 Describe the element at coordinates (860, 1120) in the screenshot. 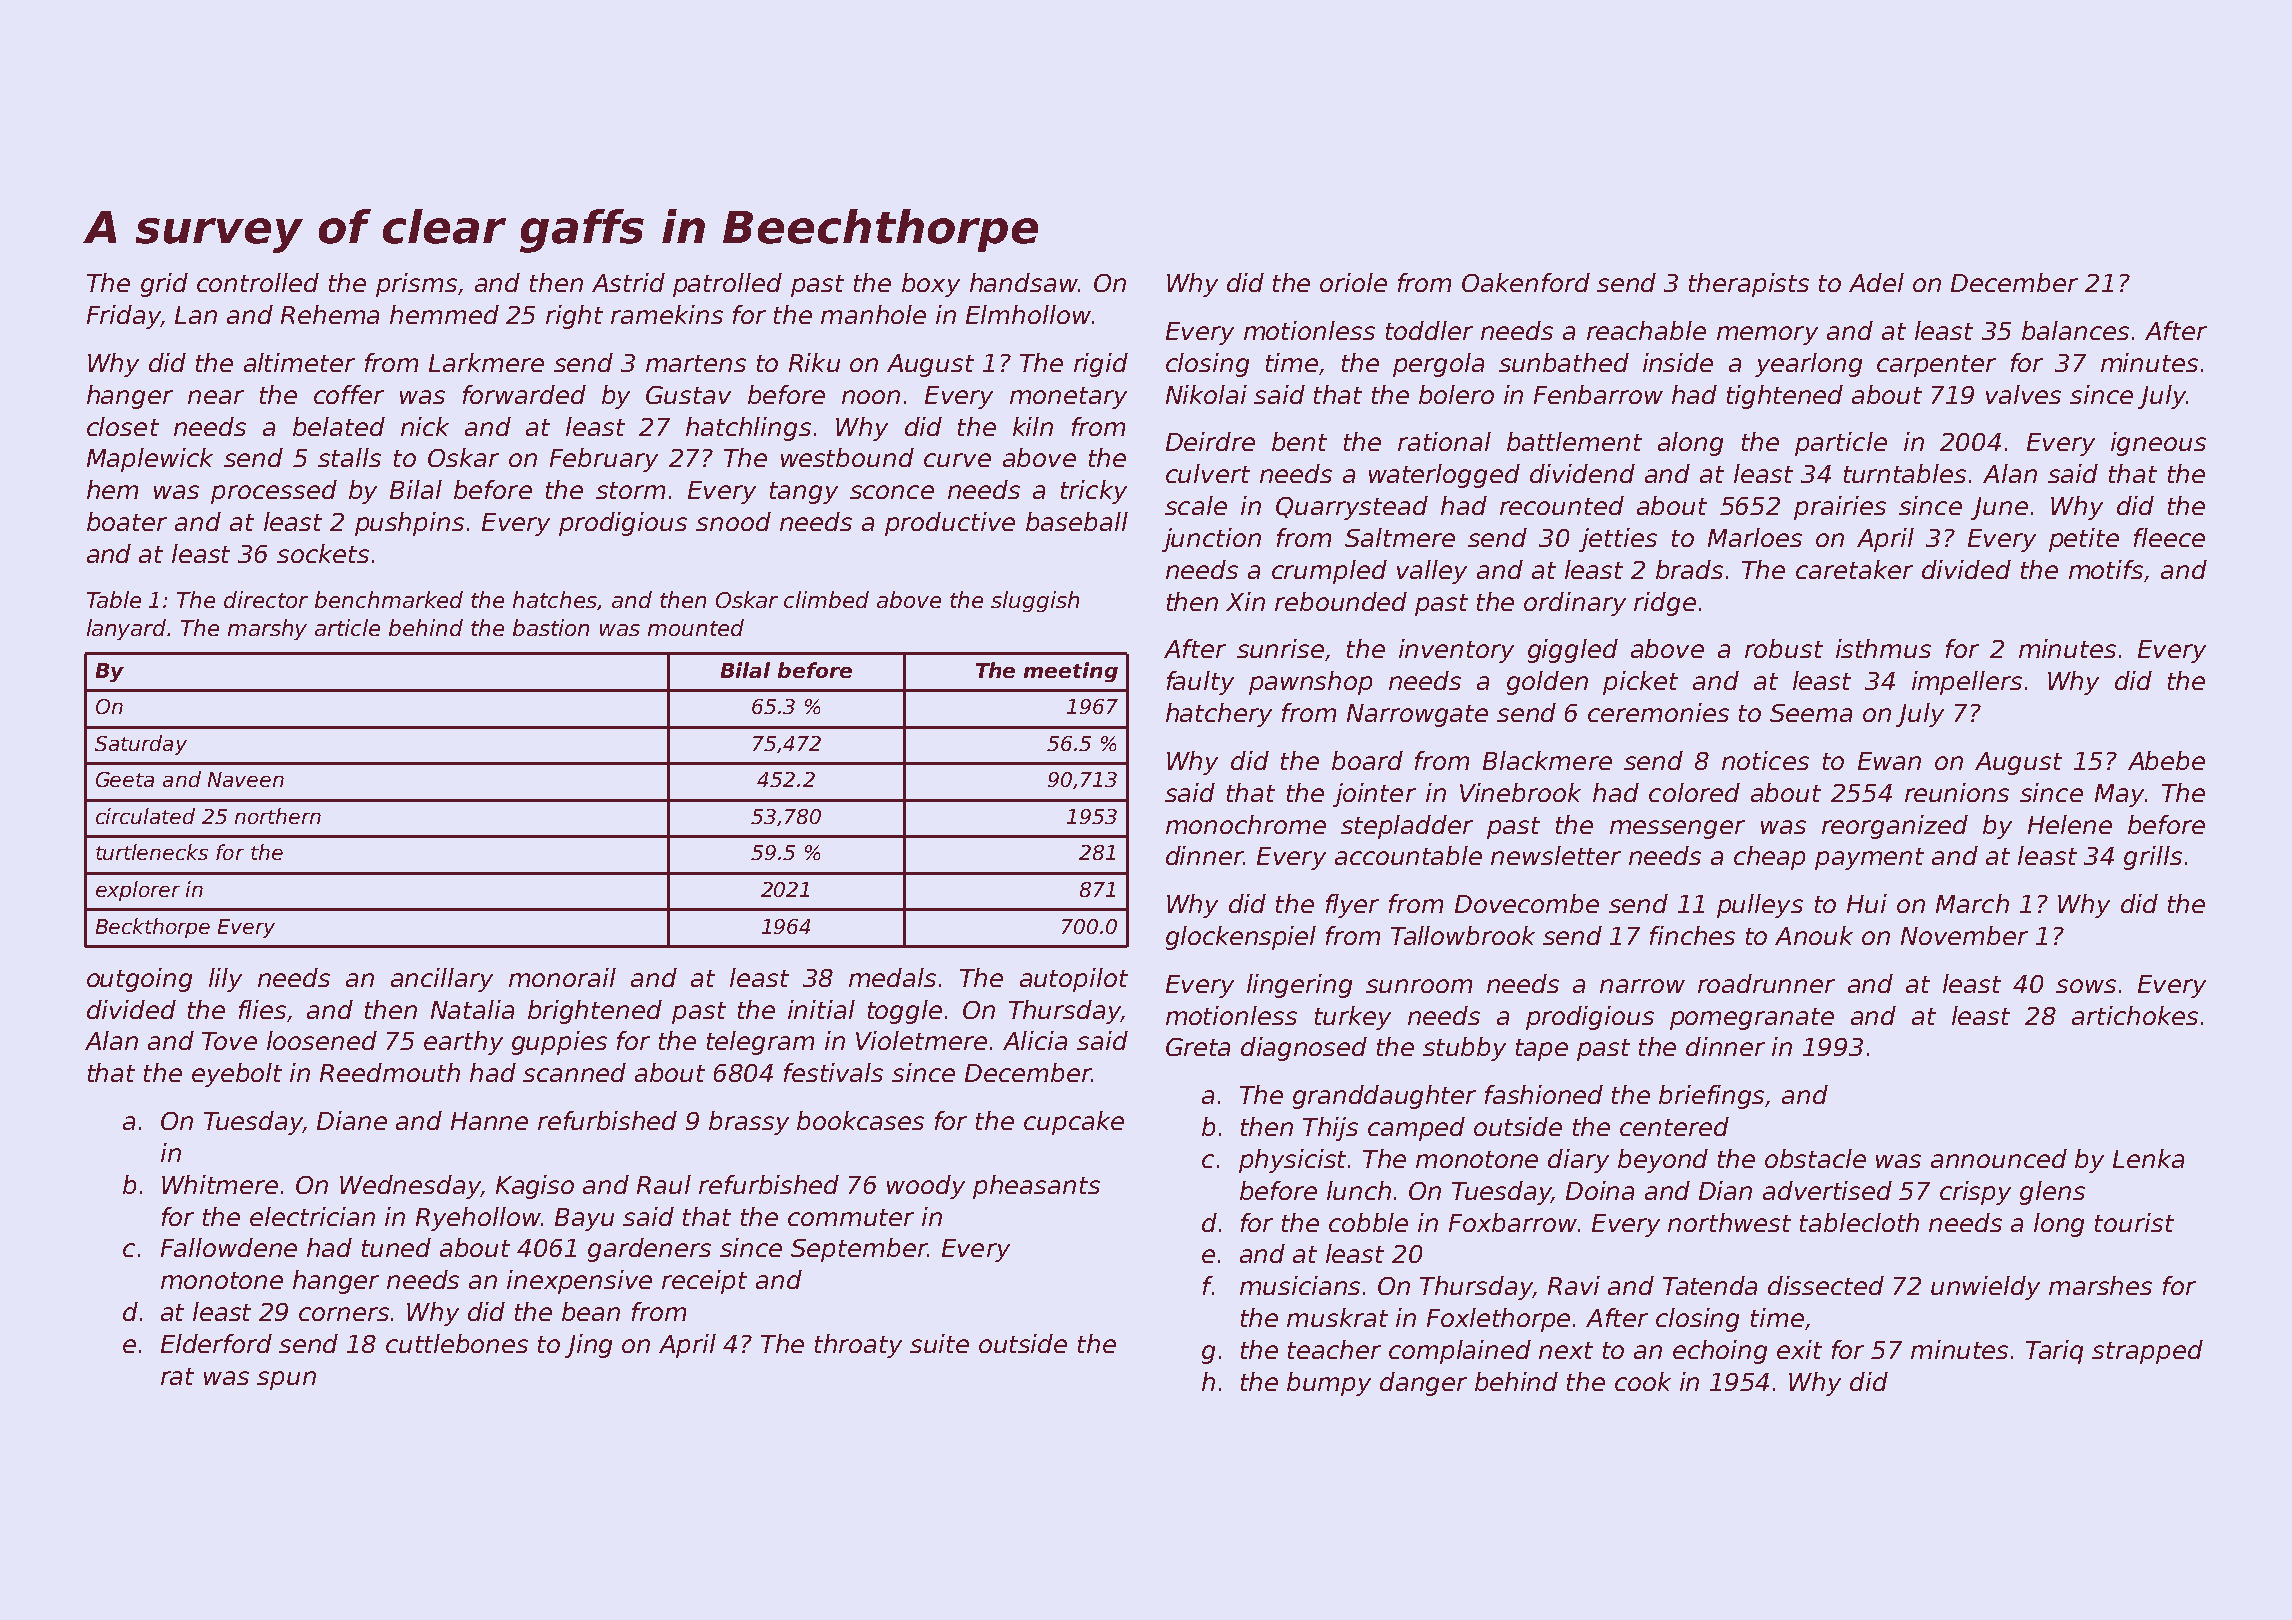

I see `bookcases` at that location.
